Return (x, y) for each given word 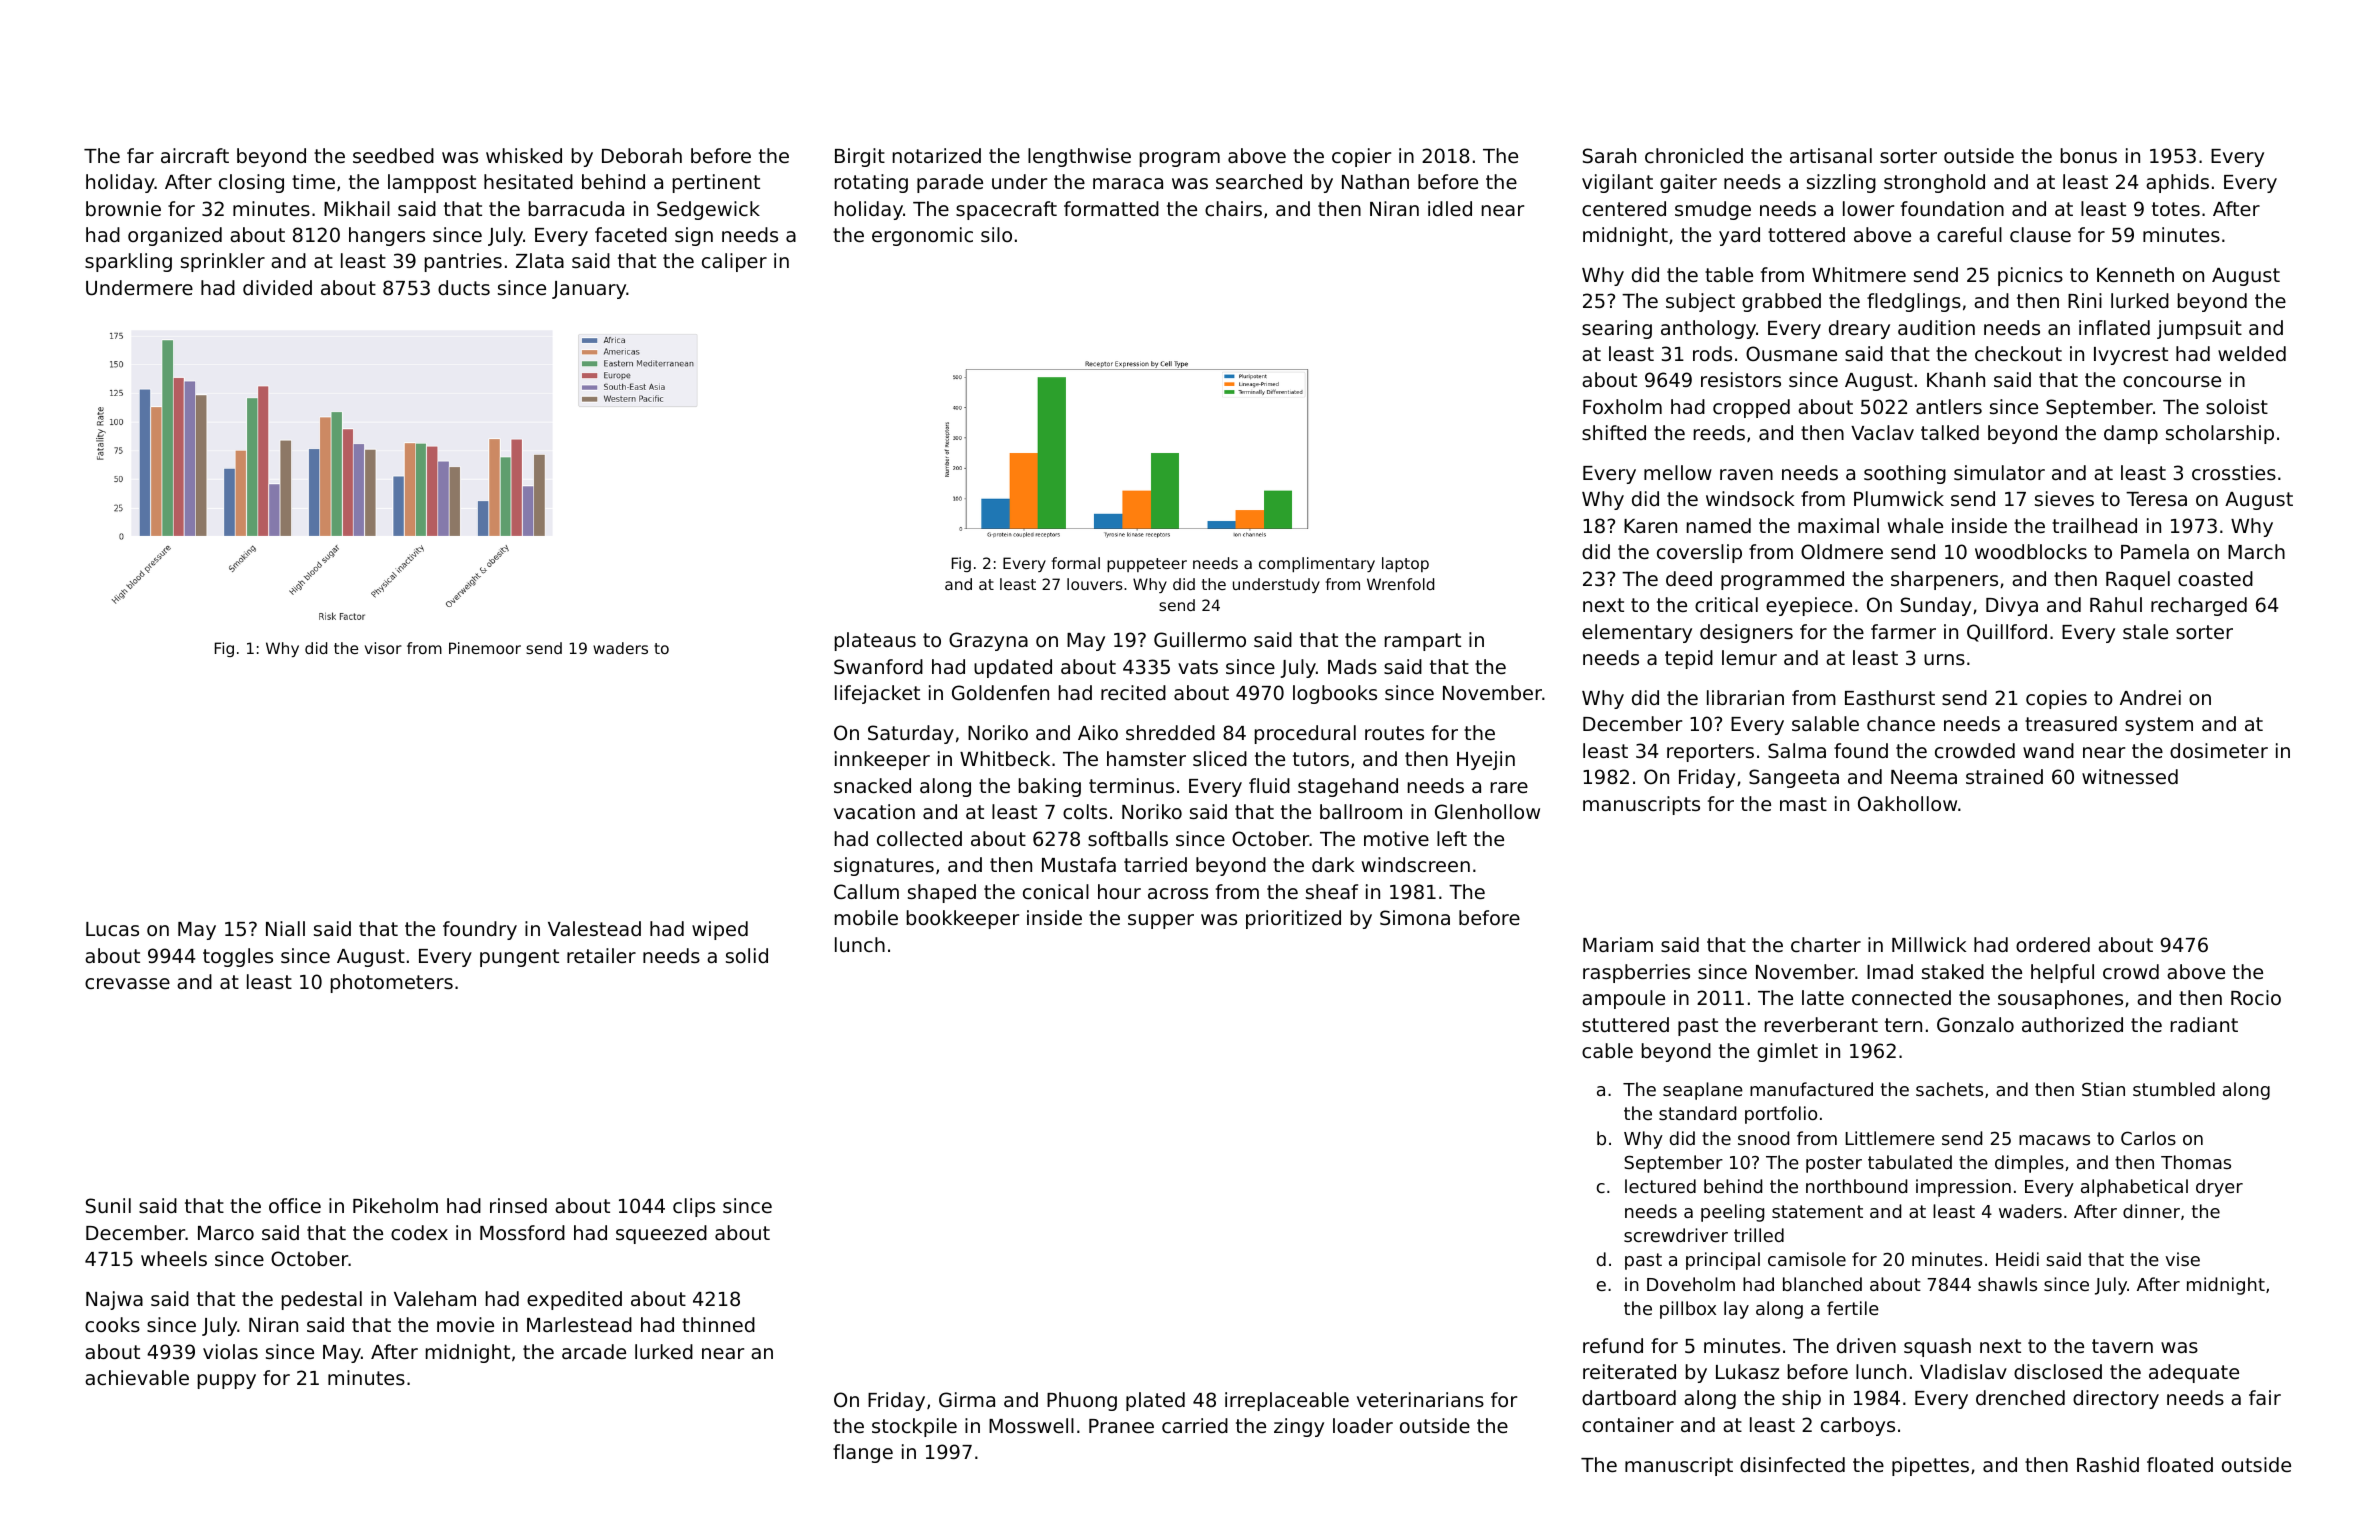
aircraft (195, 155)
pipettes (1930, 1466)
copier (1361, 157)
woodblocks (2031, 551)
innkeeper (882, 760)
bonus (2089, 155)
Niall (285, 928)
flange (863, 1453)
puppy (227, 1381)
